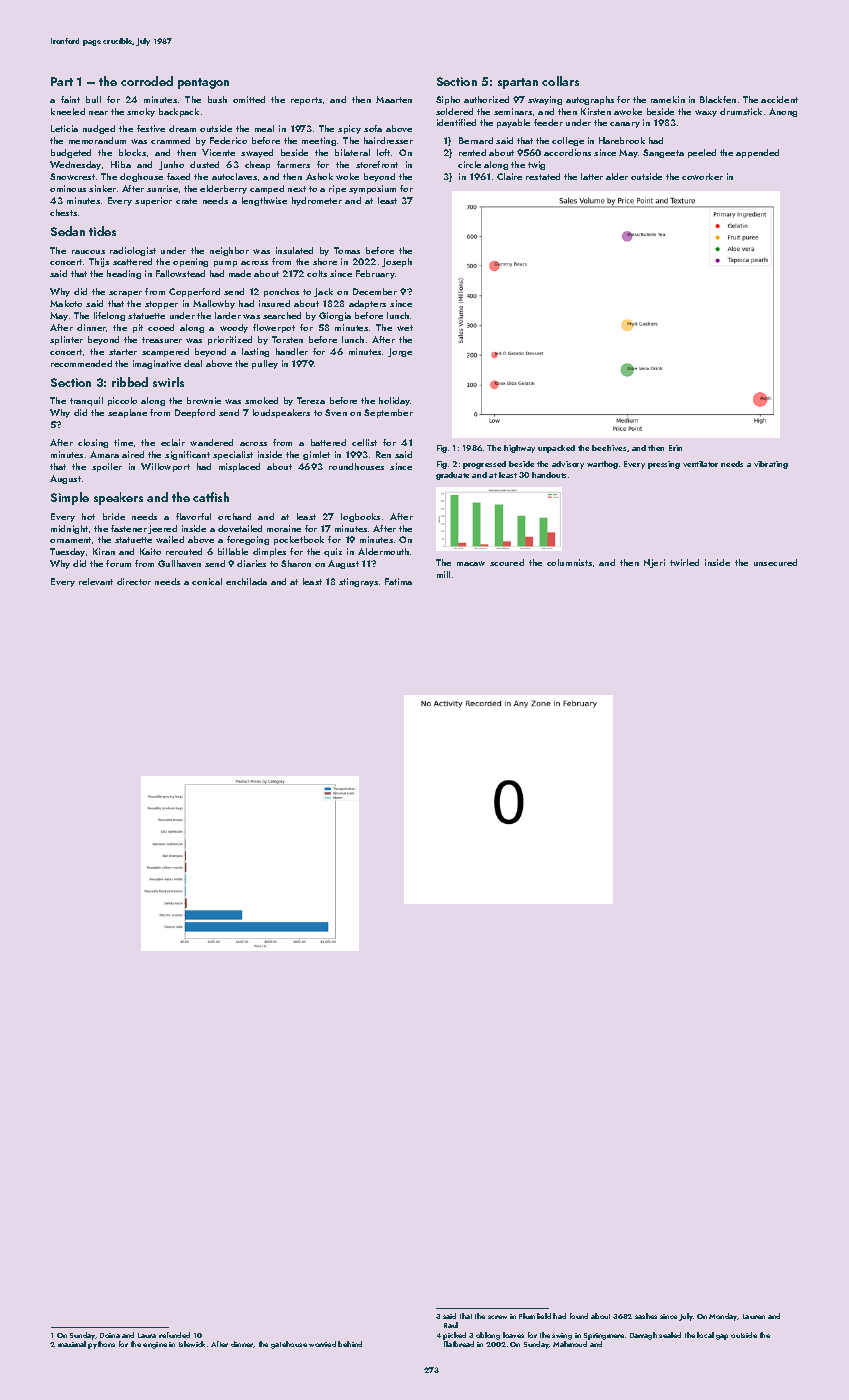  Describe the element at coordinates (448, 100) in the screenshot. I see `Sipho` at that location.
